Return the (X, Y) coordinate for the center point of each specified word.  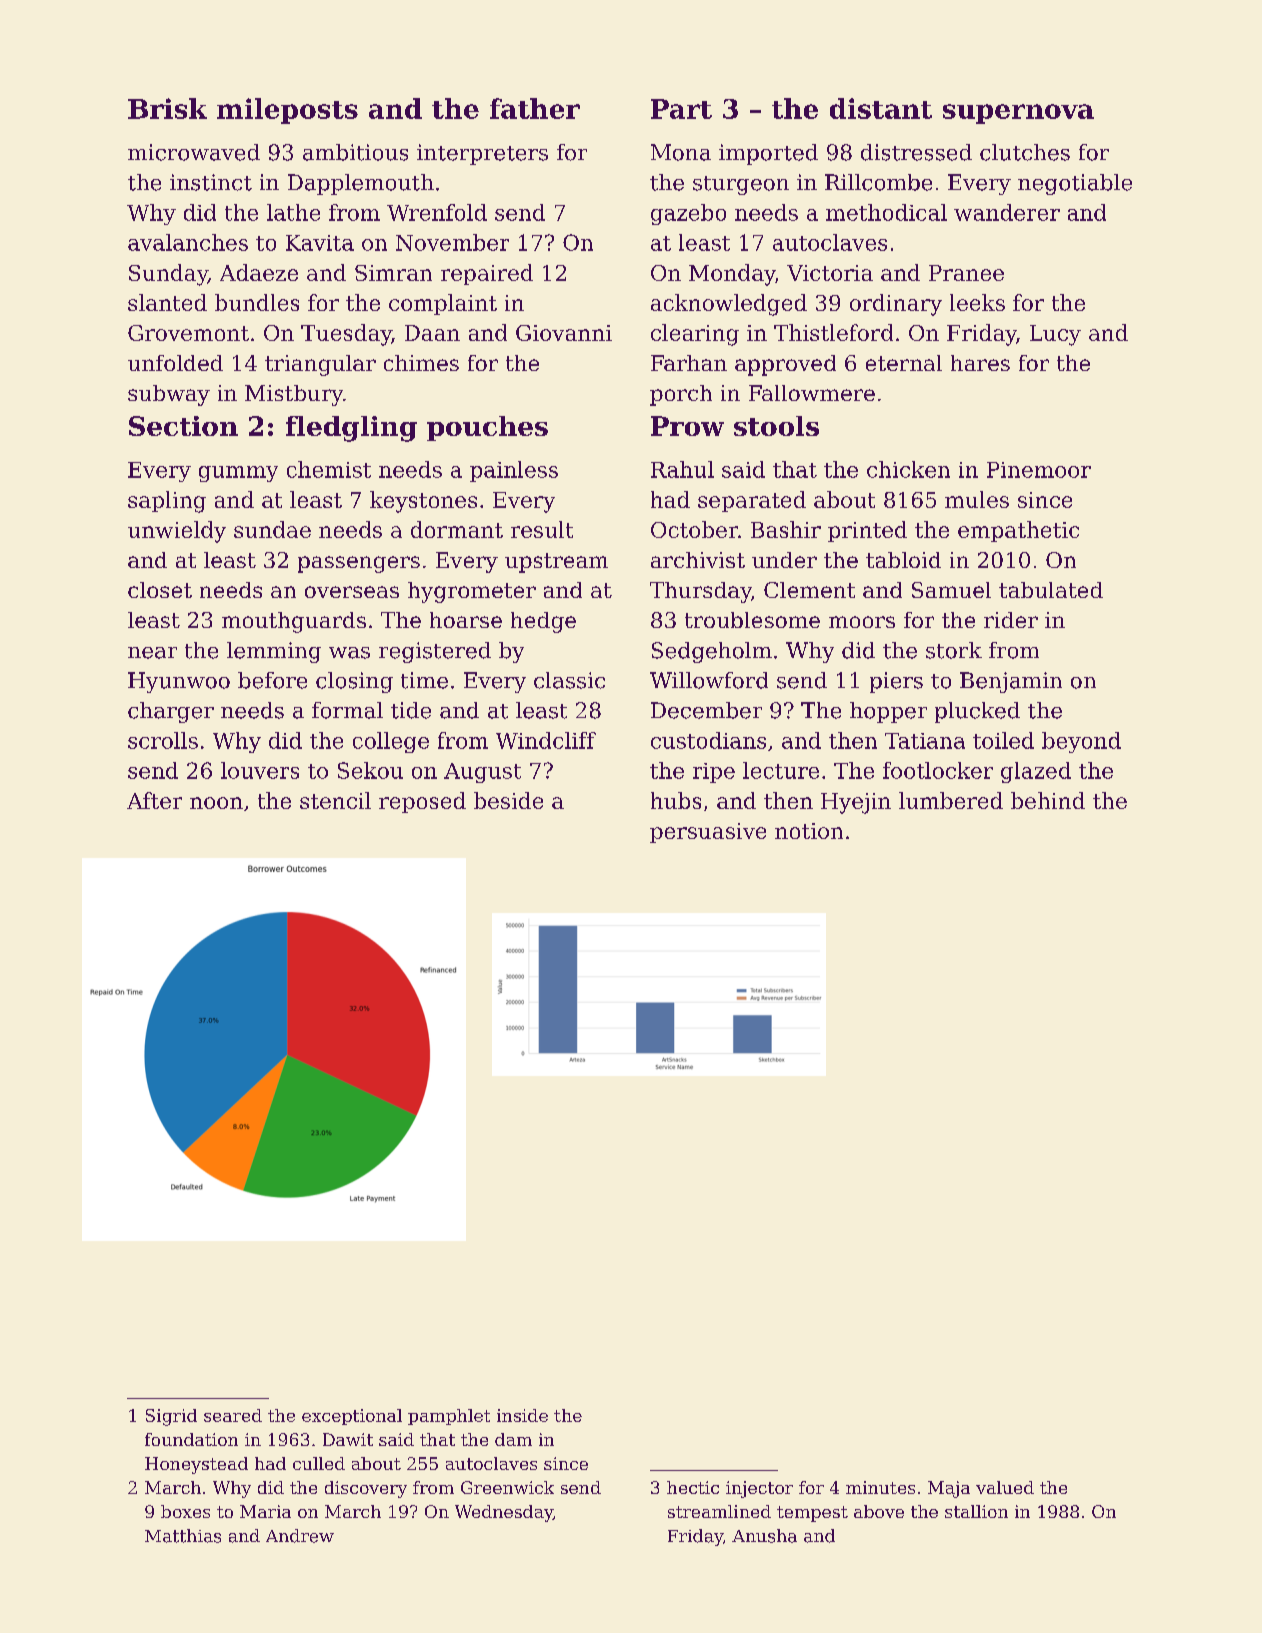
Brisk (167, 108)
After (154, 800)
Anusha (764, 1536)
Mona (681, 152)
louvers (260, 770)
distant (881, 108)
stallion (976, 1511)
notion (809, 831)
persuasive (708, 833)
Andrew (300, 1536)
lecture (781, 770)
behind (1048, 800)
